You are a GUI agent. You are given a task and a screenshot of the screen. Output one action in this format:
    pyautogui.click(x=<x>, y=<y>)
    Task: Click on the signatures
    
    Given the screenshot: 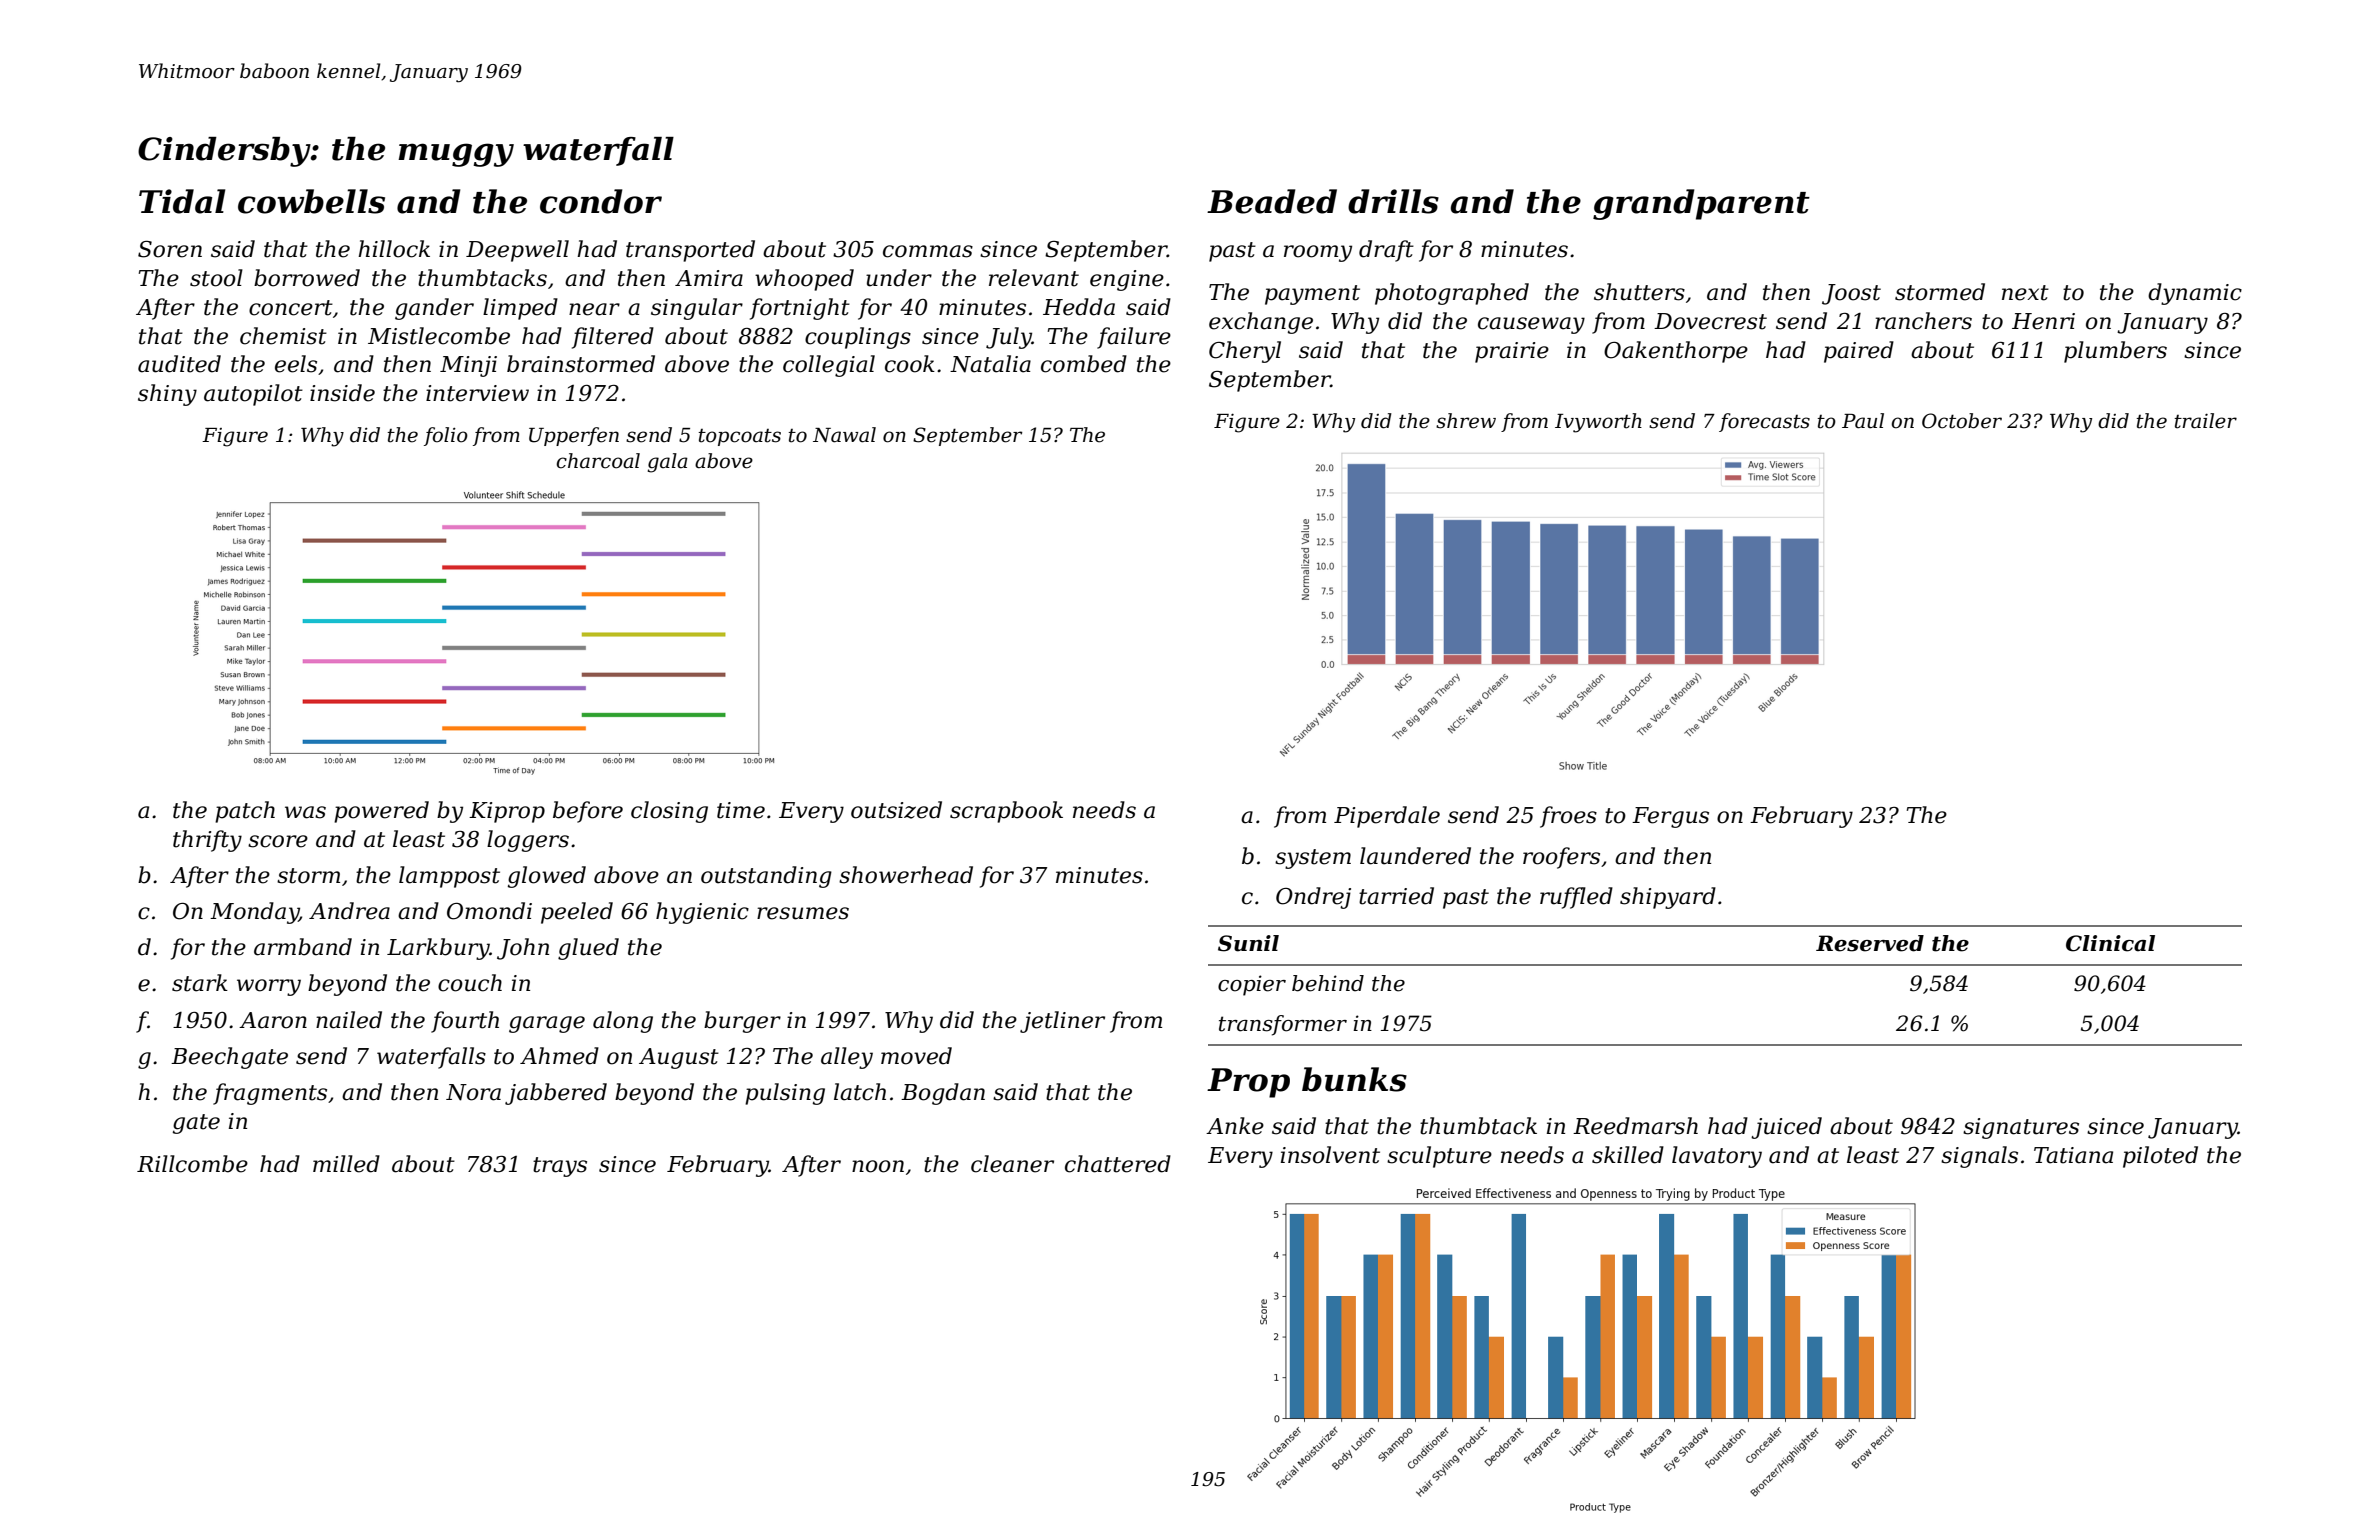 What is the action you would take?
    pyautogui.click(x=2021, y=1128)
